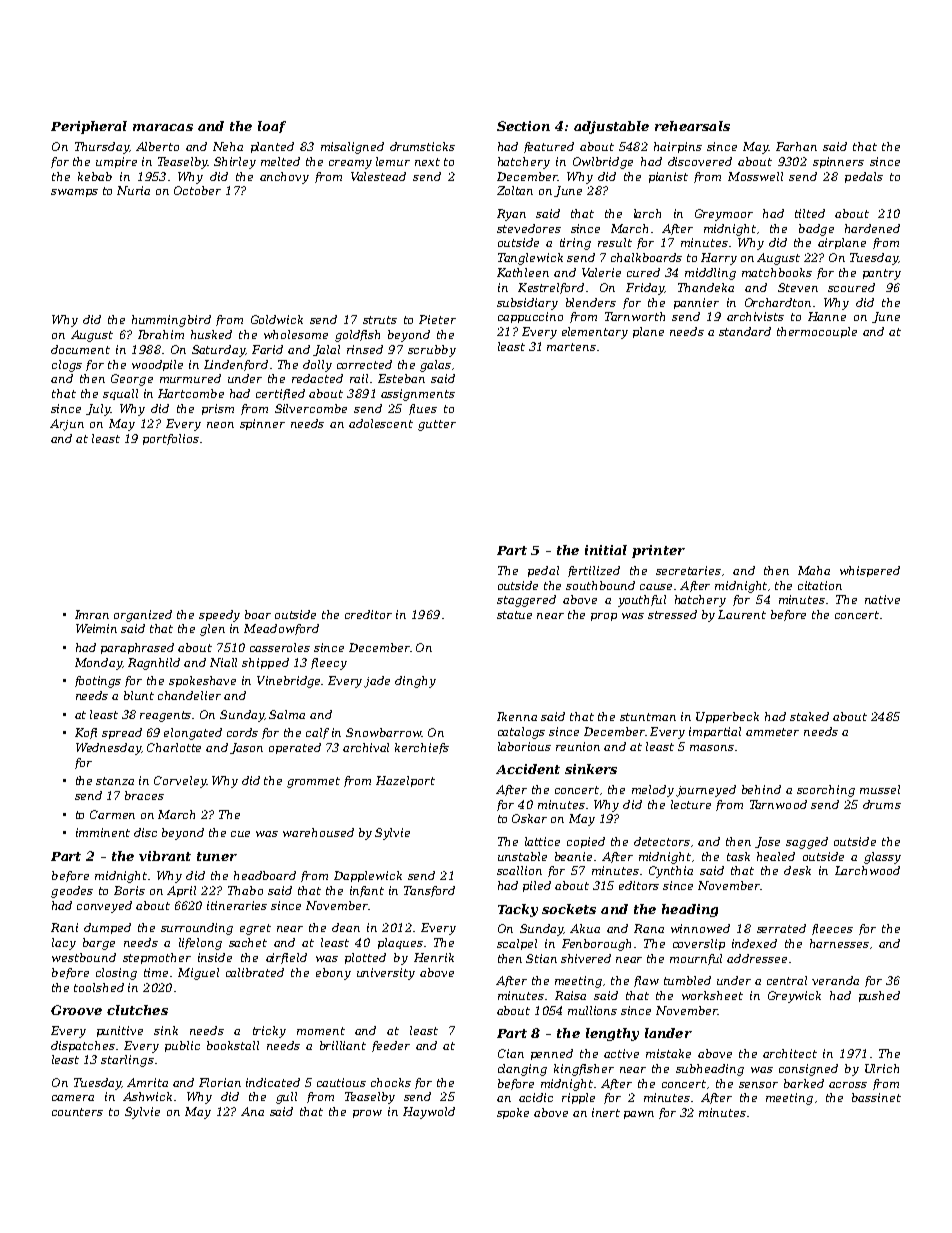  What do you see at coordinates (653, 791) in the document?
I see `melody` at bounding box center [653, 791].
